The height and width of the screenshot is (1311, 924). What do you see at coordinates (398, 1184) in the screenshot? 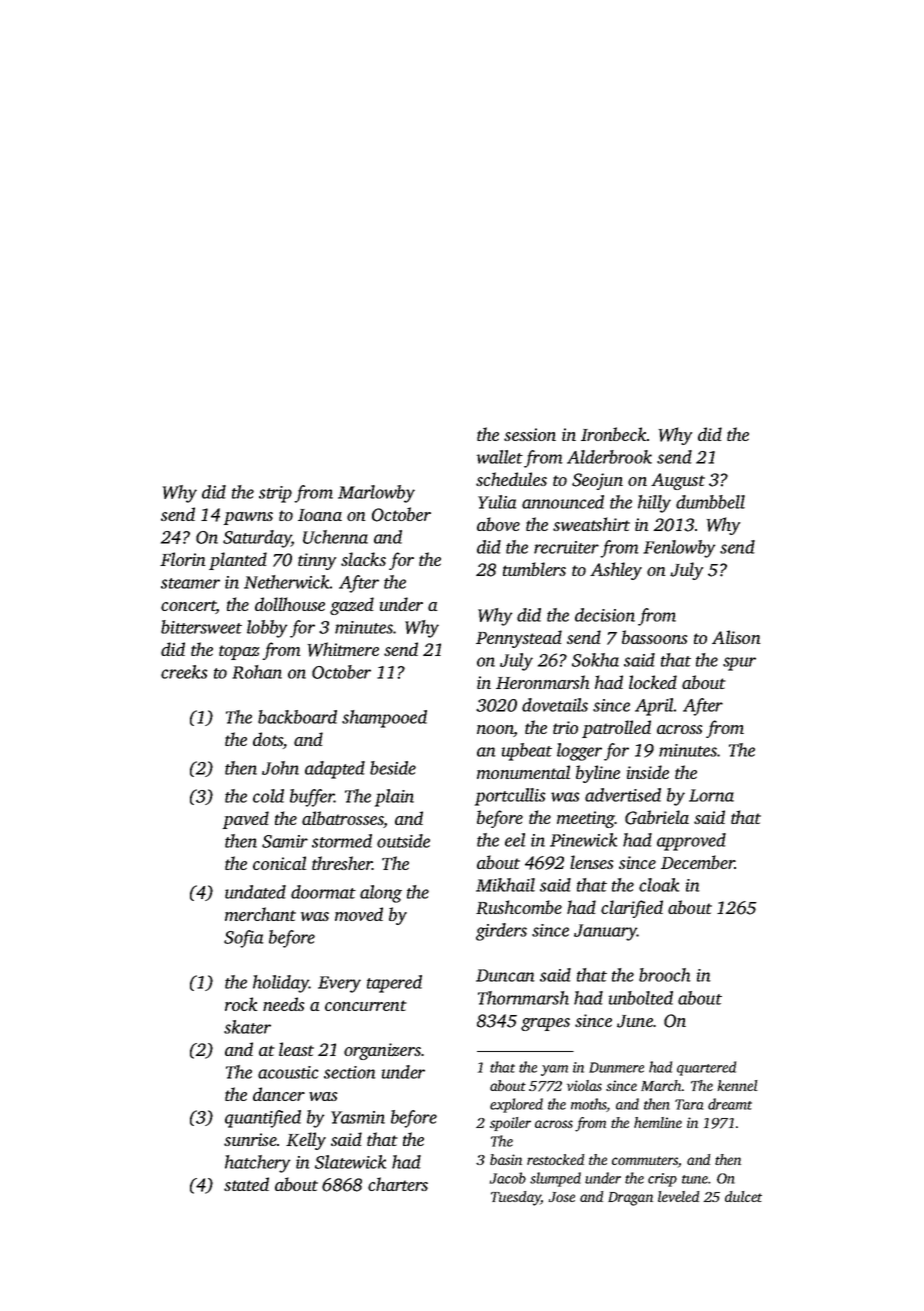
I see `charters` at bounding box center [398, 1184].
